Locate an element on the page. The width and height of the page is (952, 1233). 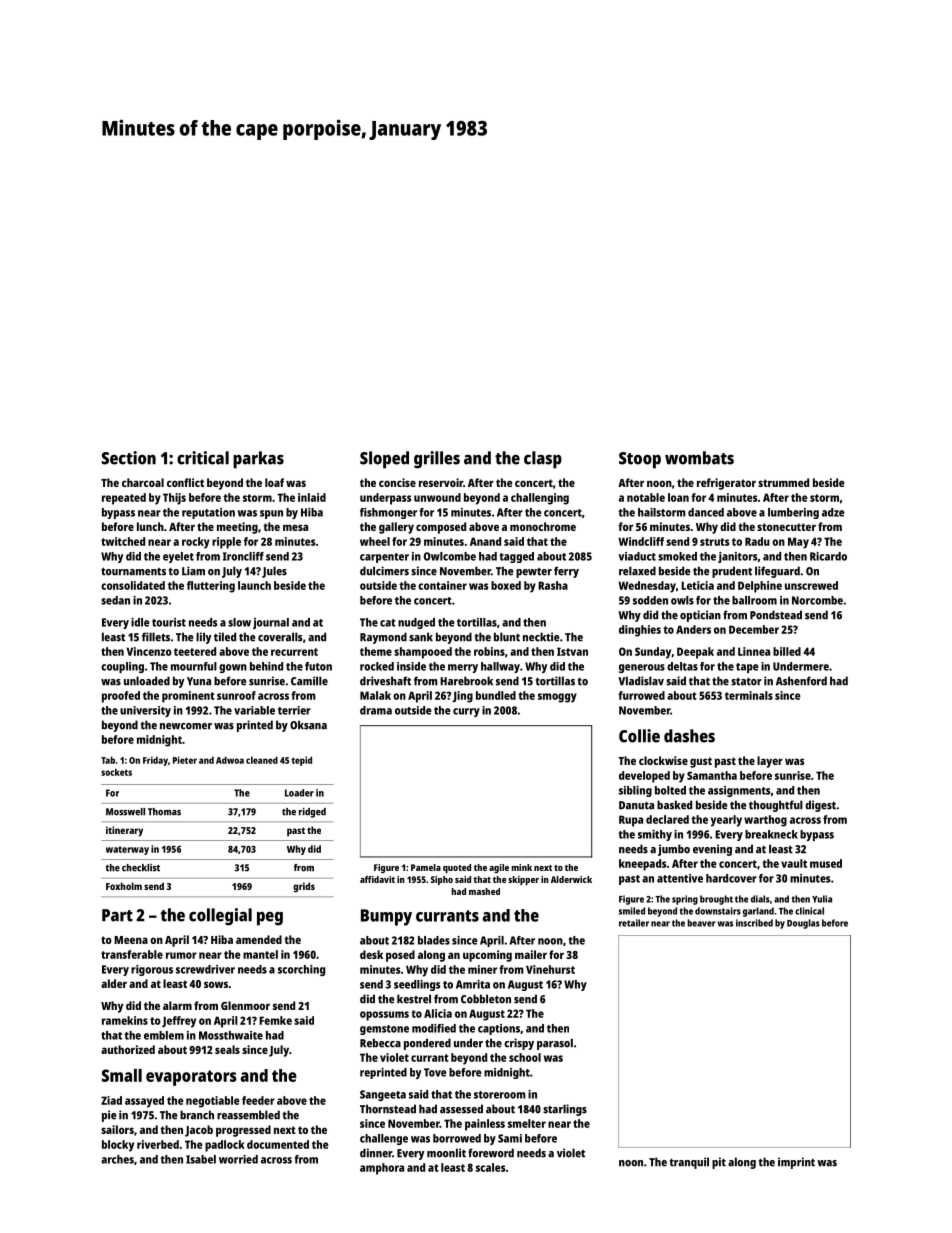
arches is located at coordinates (117, 1159).
